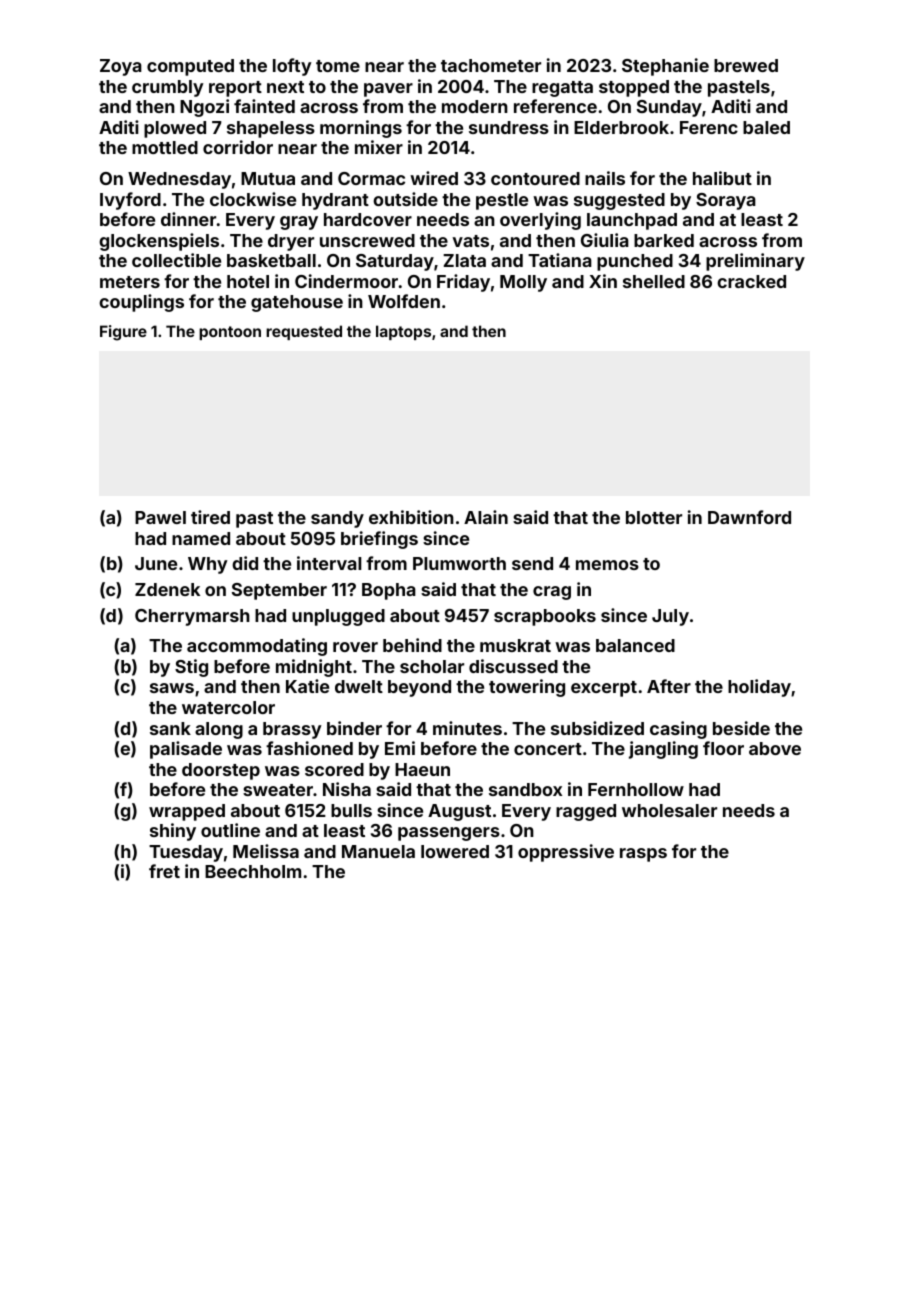  What do you see at coordinates (411, 517) in the screenshot?
I see `exhibition` at bounding box center [411, 517].
